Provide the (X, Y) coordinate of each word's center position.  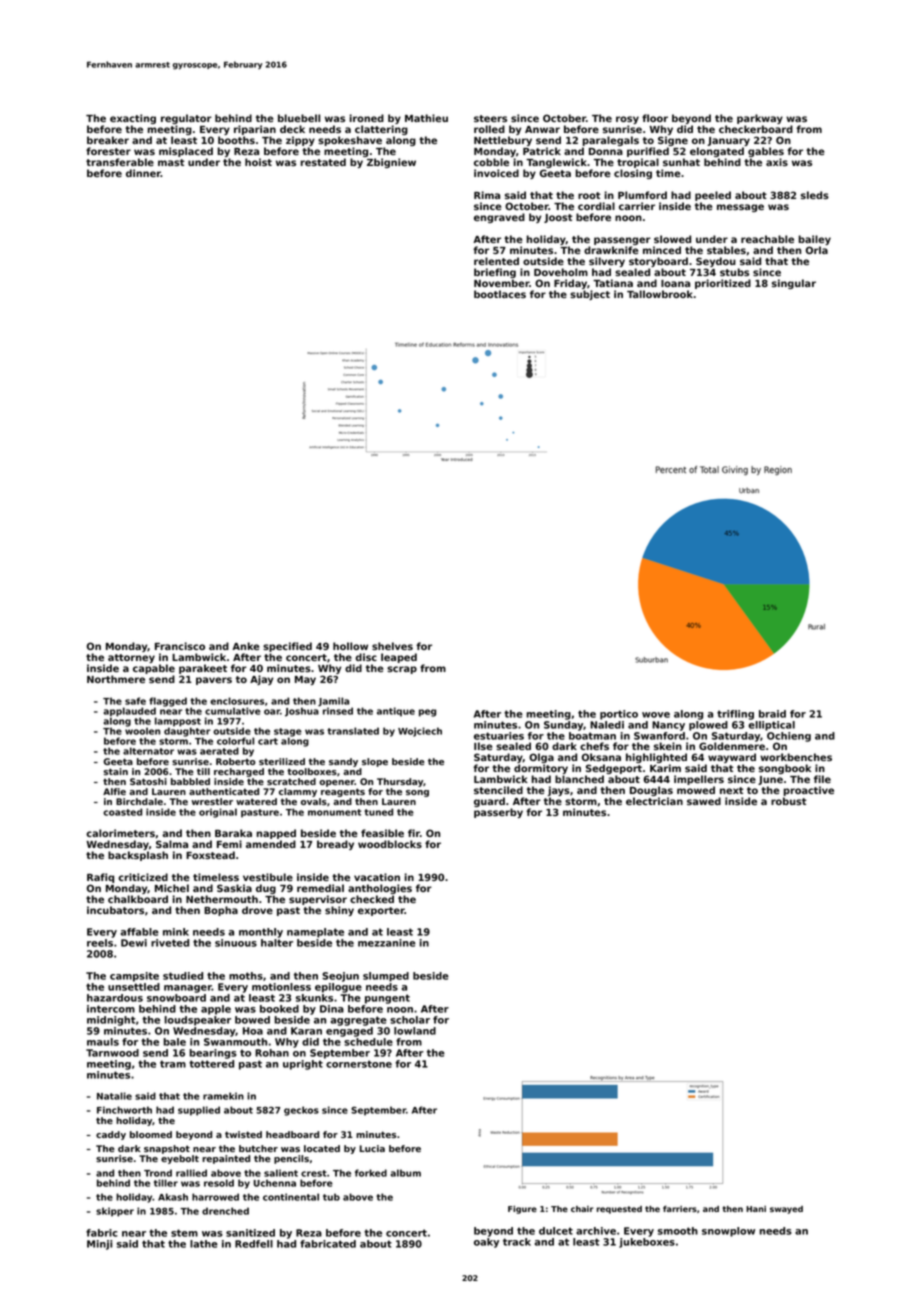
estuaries (499, 736)
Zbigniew (391, 163)
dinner (143, 173)
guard (489, 802)
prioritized (723, 284)
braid (772, 714)
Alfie (114, 791)
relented (496, 261)
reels (100, 943)
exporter (381, 911)
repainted (226, 1159)
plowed (708, 726)
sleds (815, 195)
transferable (120, 162)
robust (789, 801)
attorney (131, 658)
